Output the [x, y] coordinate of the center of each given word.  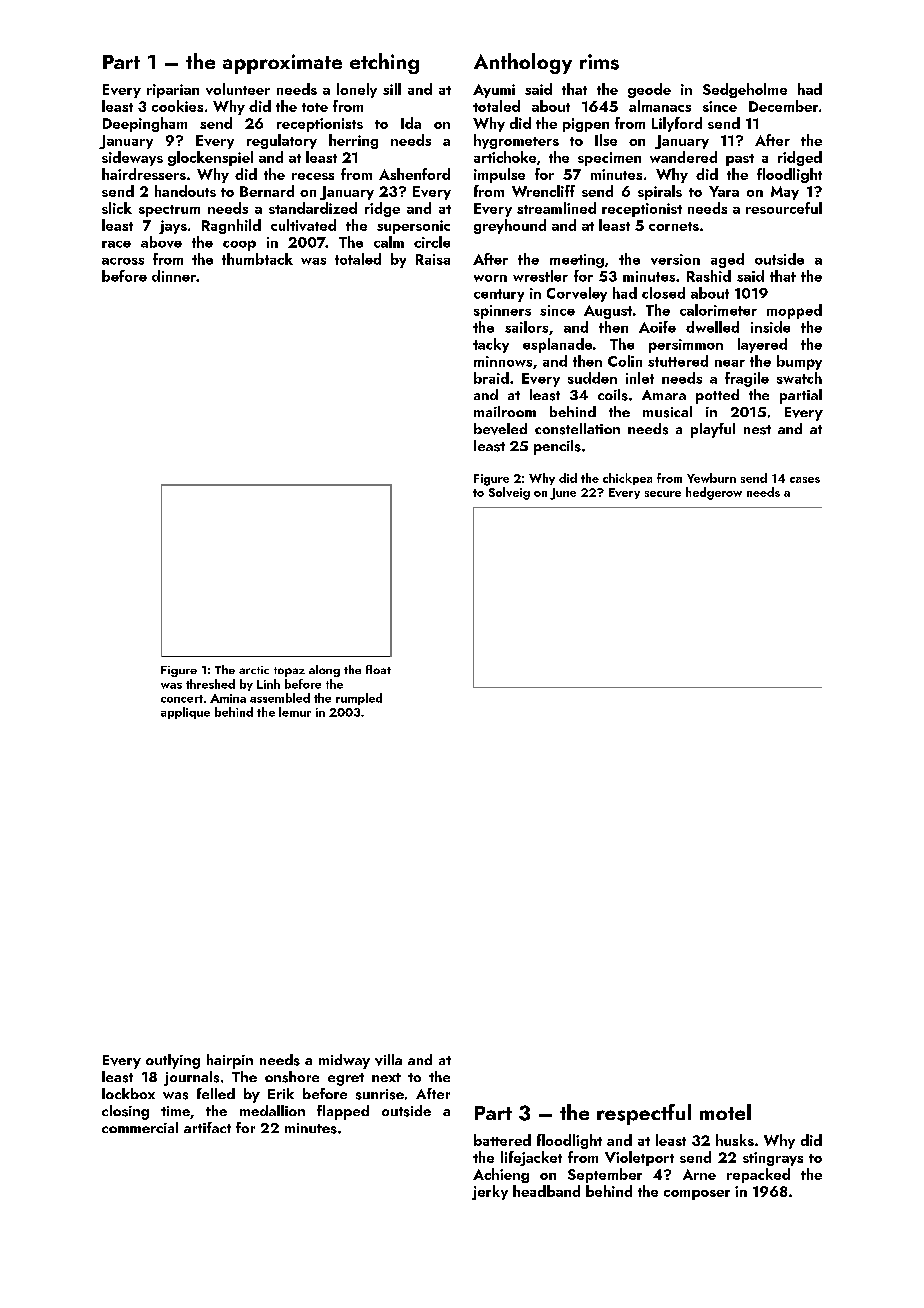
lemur [295, 712]
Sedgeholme [745, 90]
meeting [577, 261]
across [123, 261]
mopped [794, 311]
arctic [254, 670]
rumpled [359, 699]
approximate [282, 64]
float [378, 669]
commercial [140, 1127]
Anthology [523, 63]
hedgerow [714, 493]
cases [805, 480]
